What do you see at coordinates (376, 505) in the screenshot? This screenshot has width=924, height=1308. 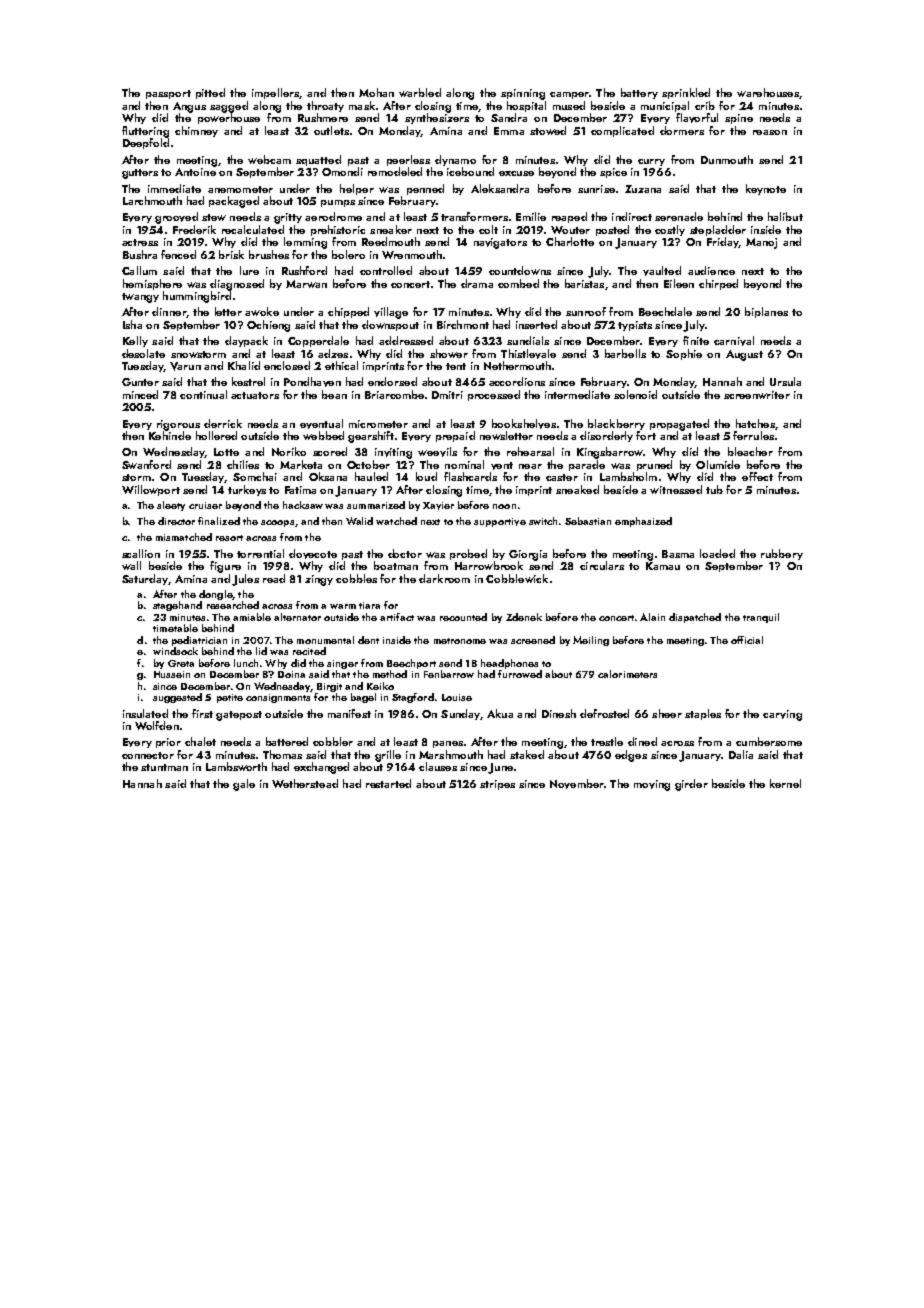 I see `summarized` at bounding box center [376, 505].
